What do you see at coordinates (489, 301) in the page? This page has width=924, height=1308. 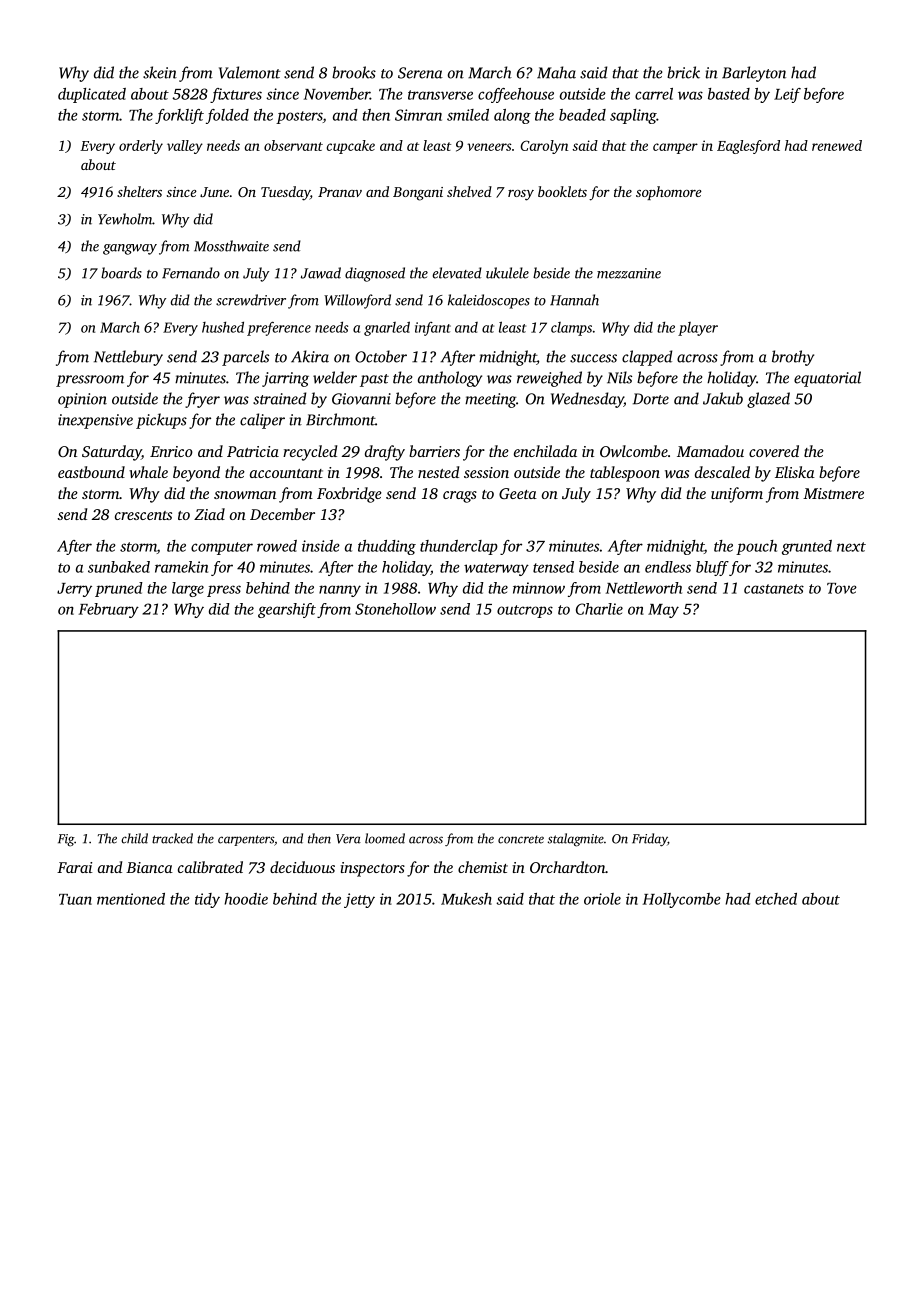 I see `kaleidoscopes` at bounding box center [489, 301].
